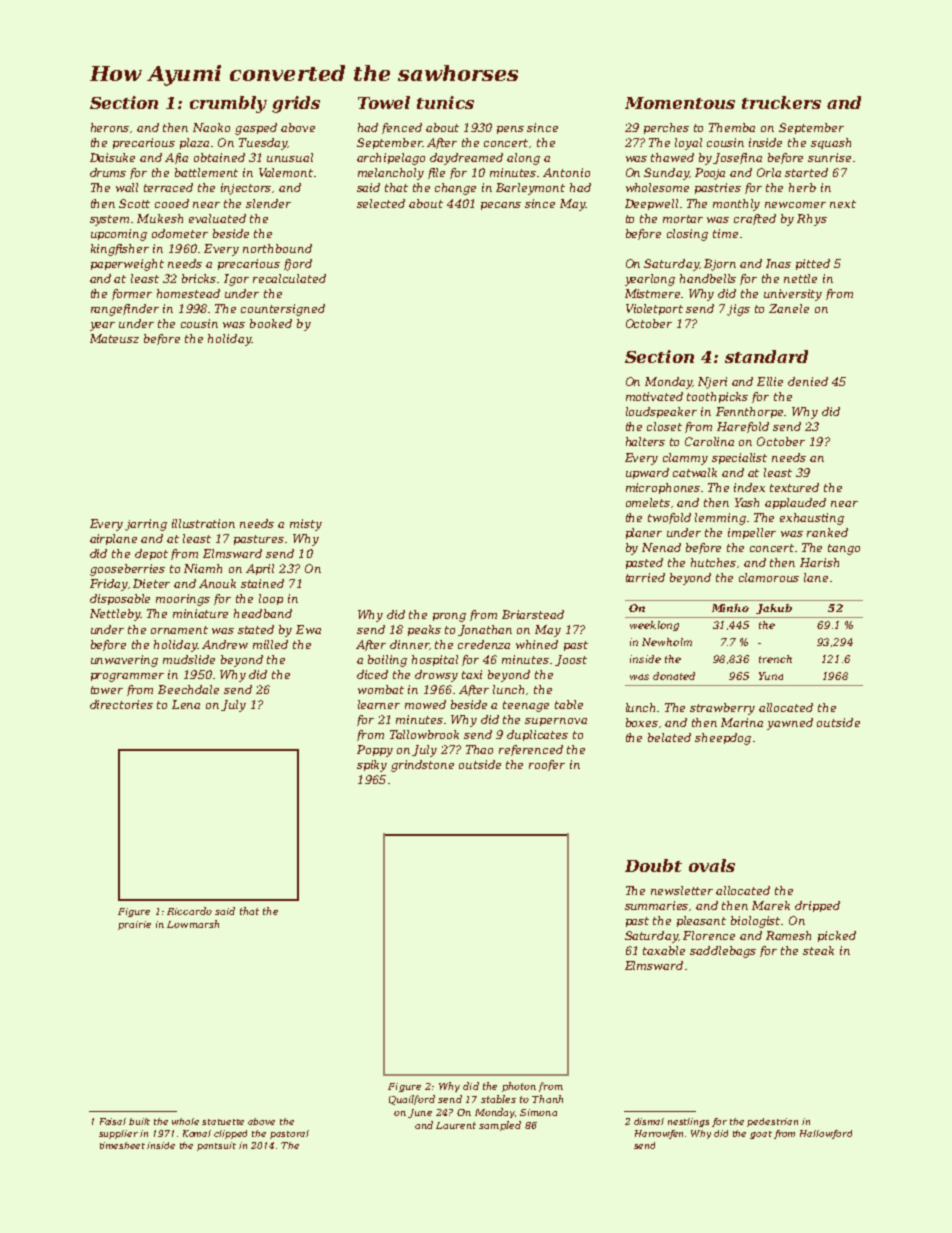  I want to click on booked, so click(271, 323).
